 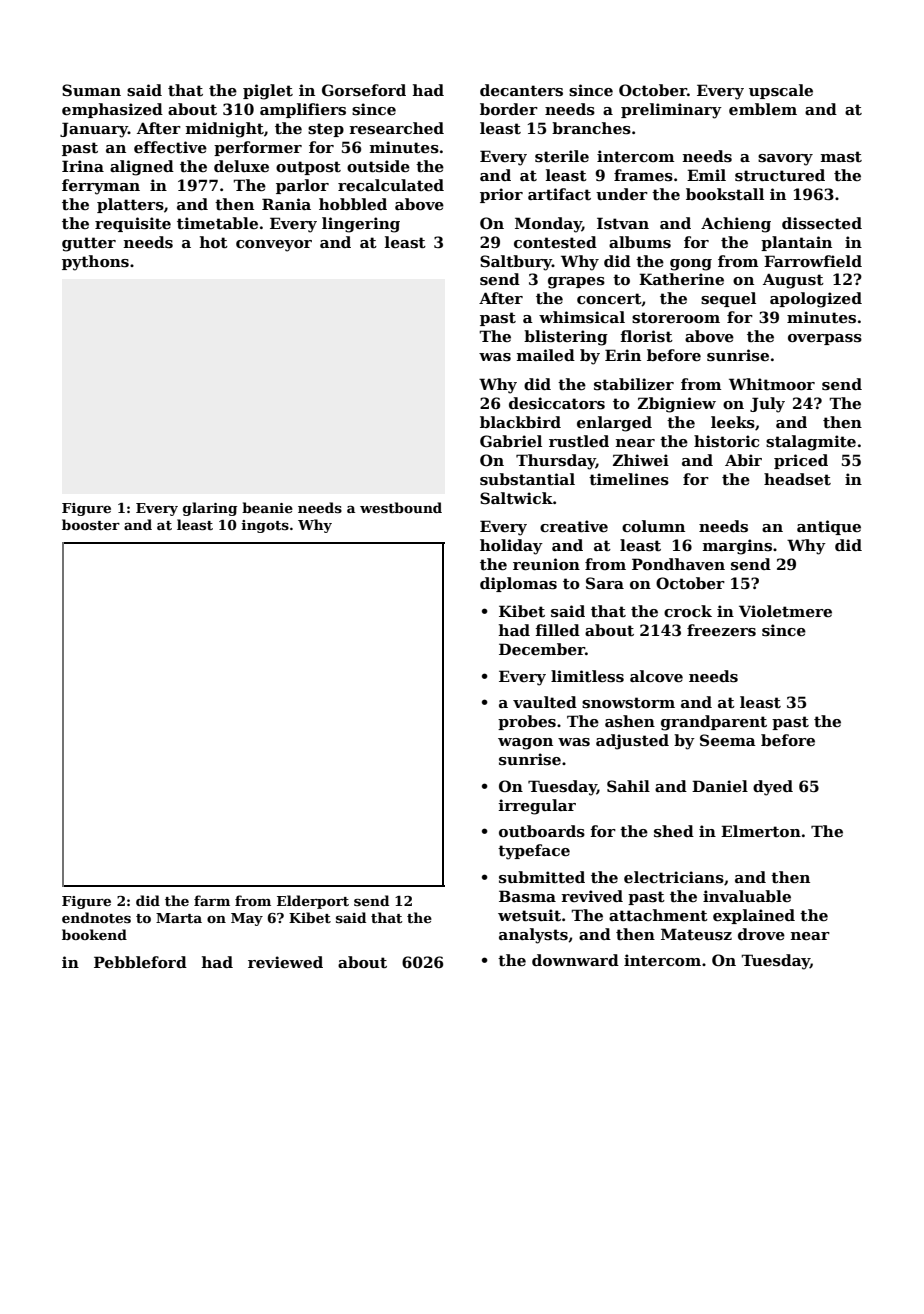 I want to click on endnotes, so click(x=96, y=917).
